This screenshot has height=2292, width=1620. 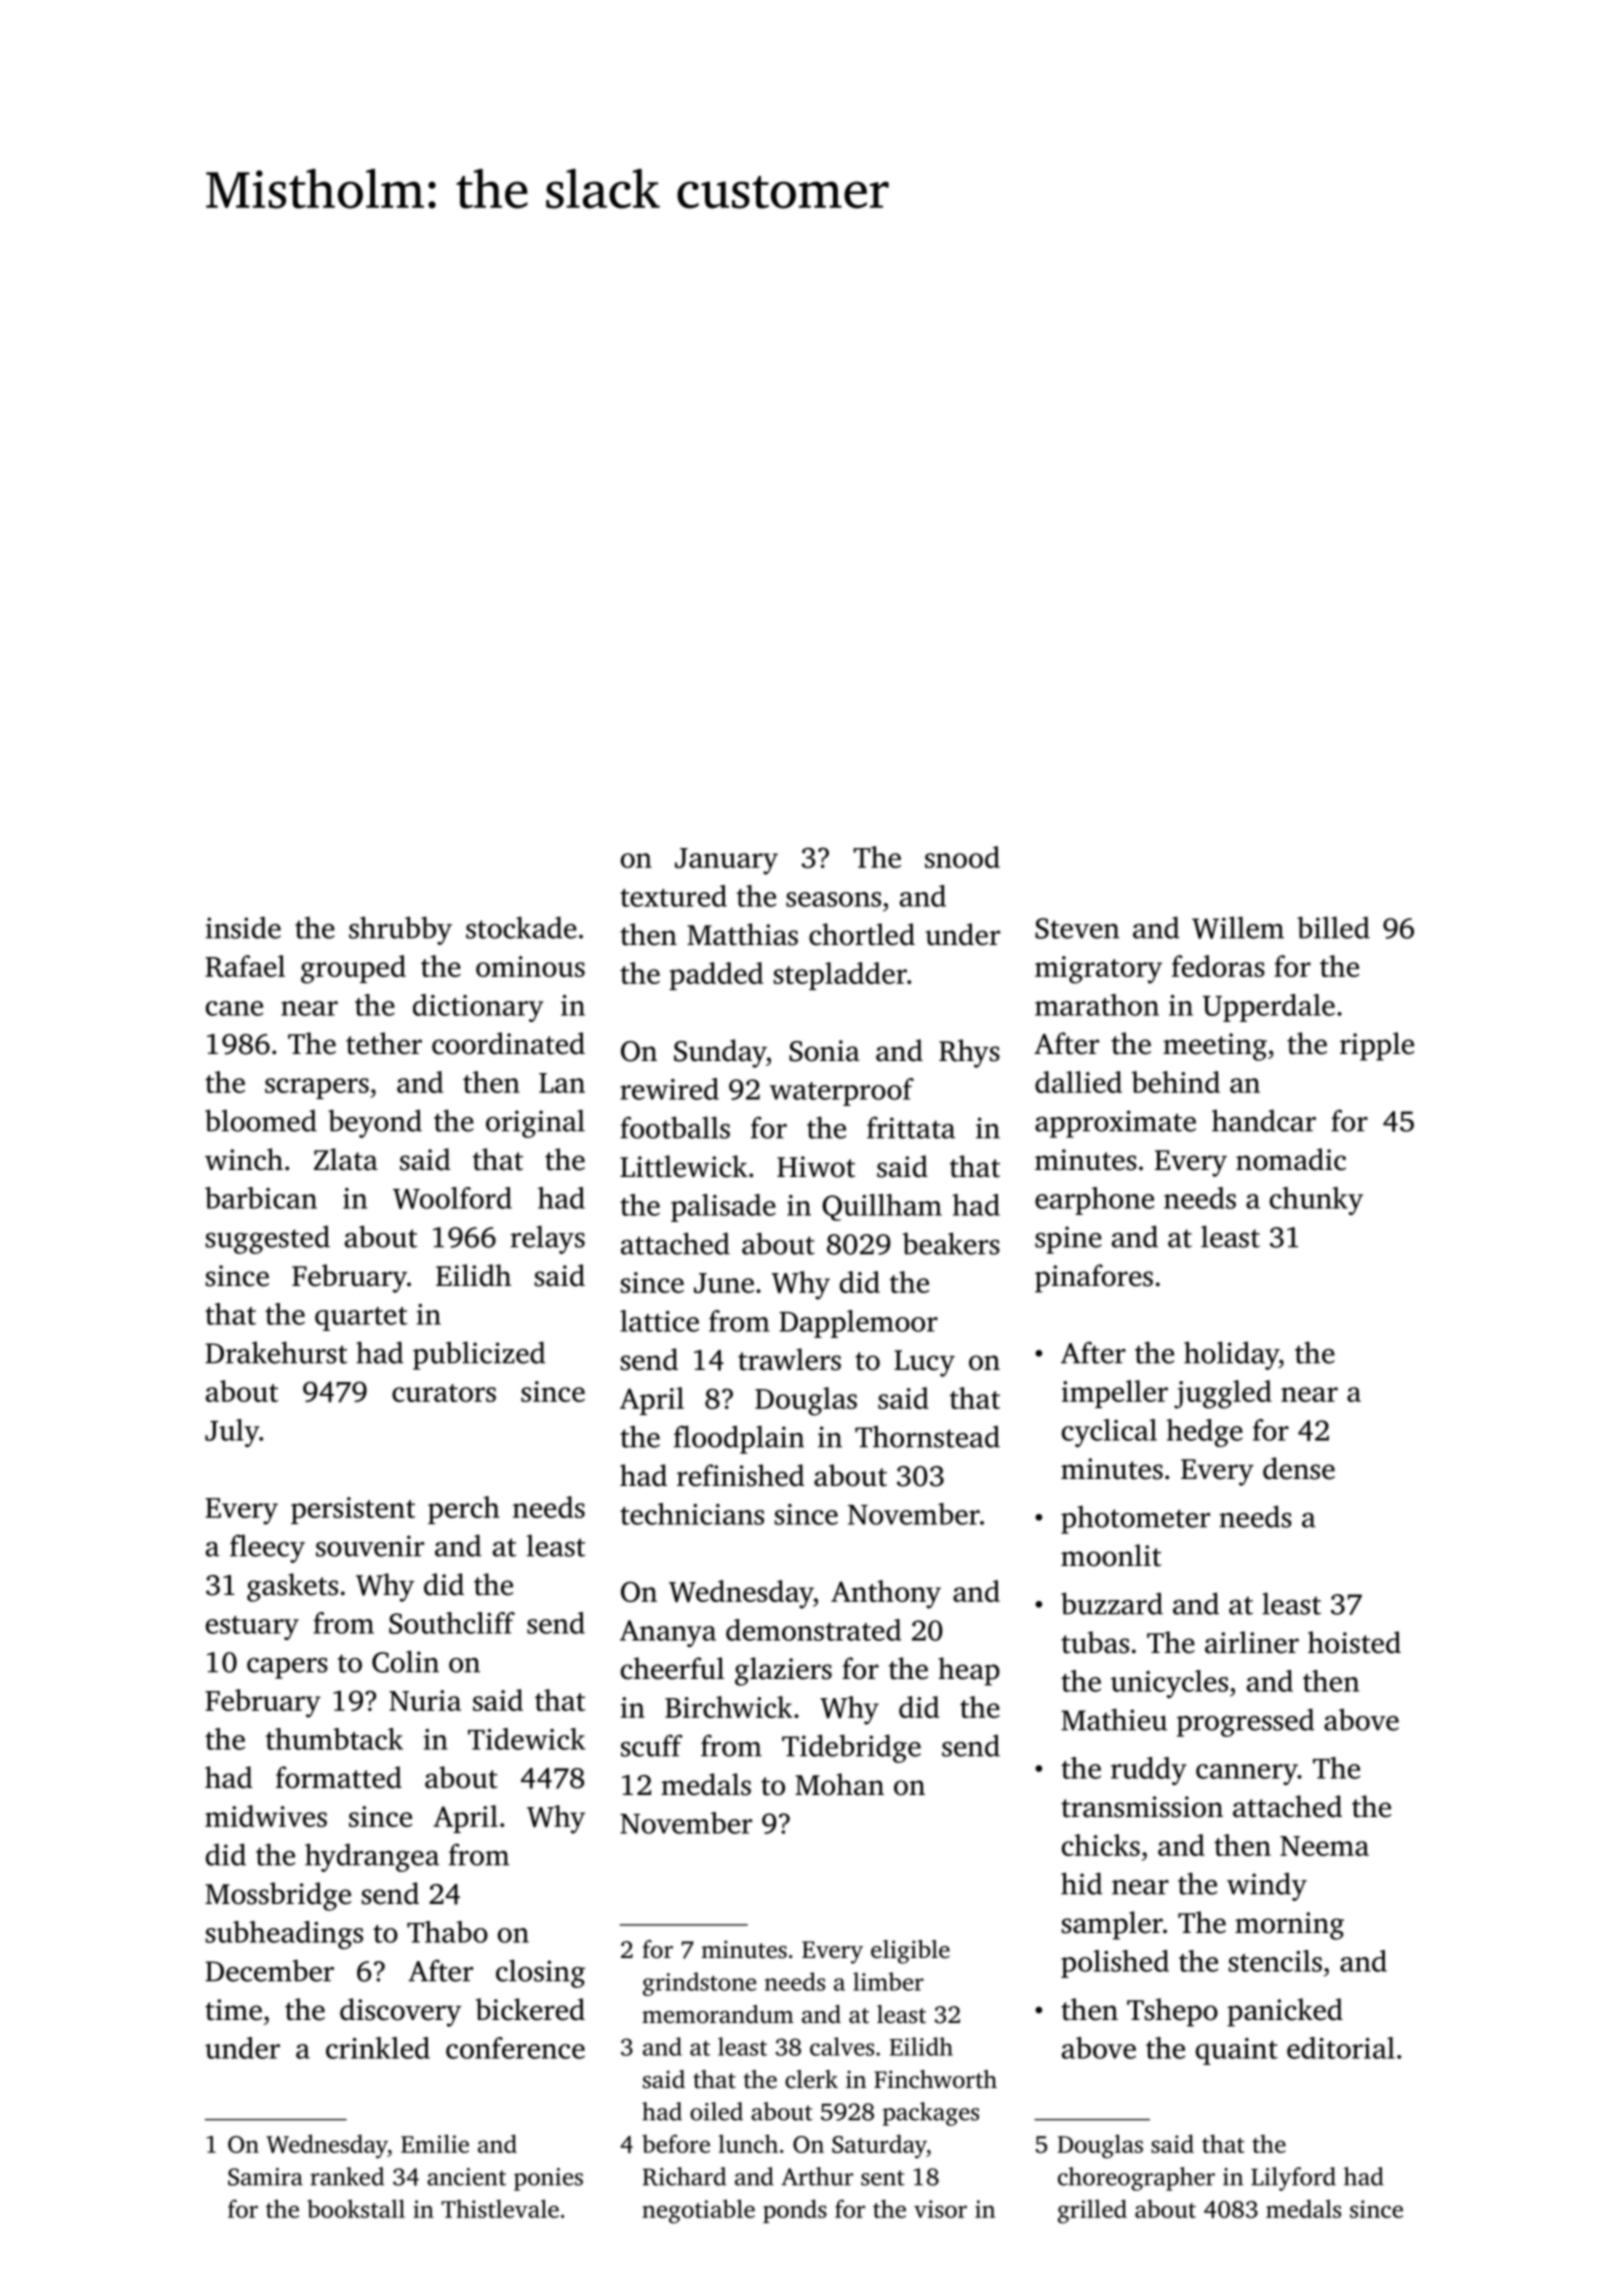 What do you see at coordinates (813, 1630) in the screenshot?
I see `demonstrated` at bounding box center [813, 1630].
